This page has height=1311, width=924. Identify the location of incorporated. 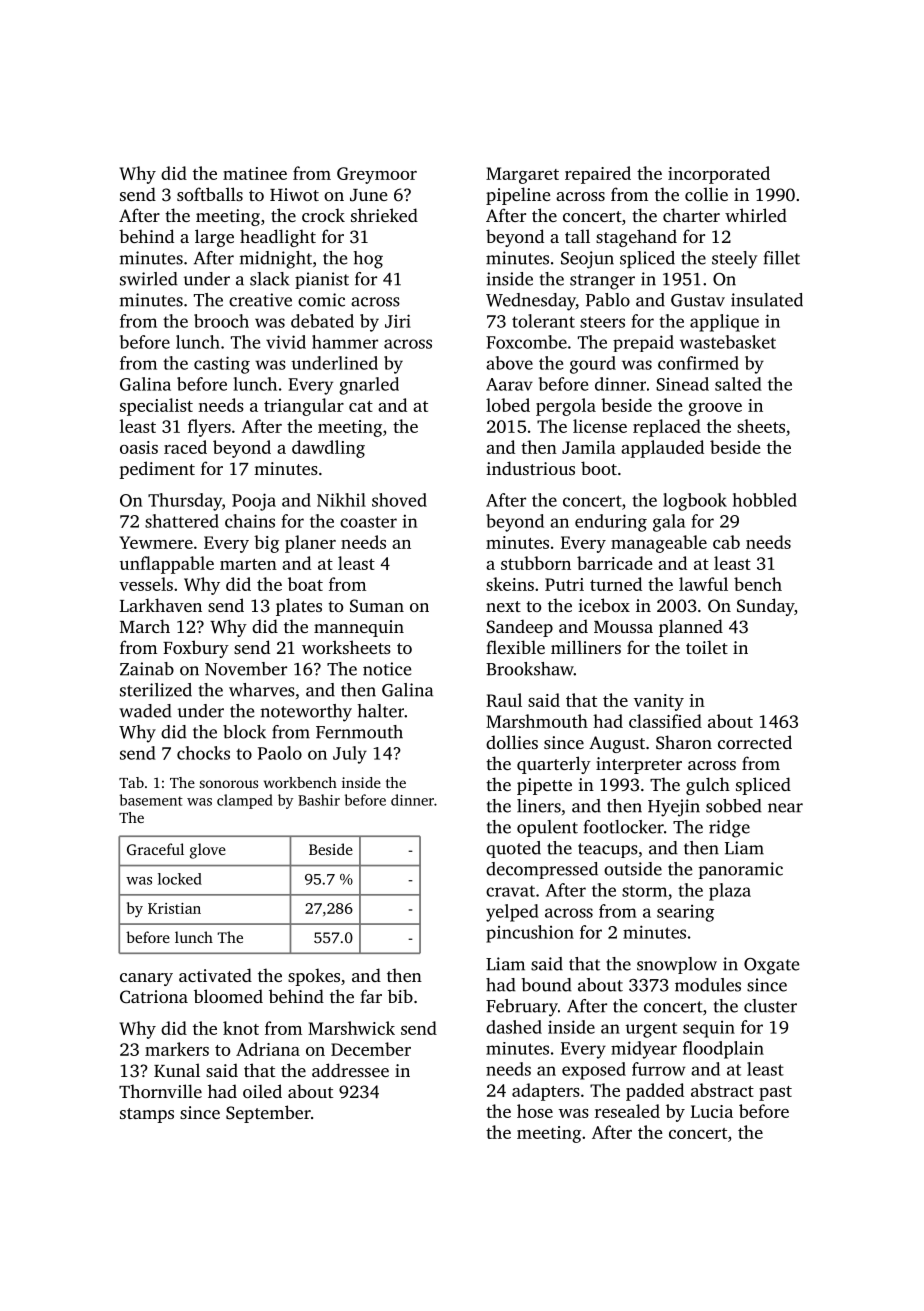
(719, 175).
